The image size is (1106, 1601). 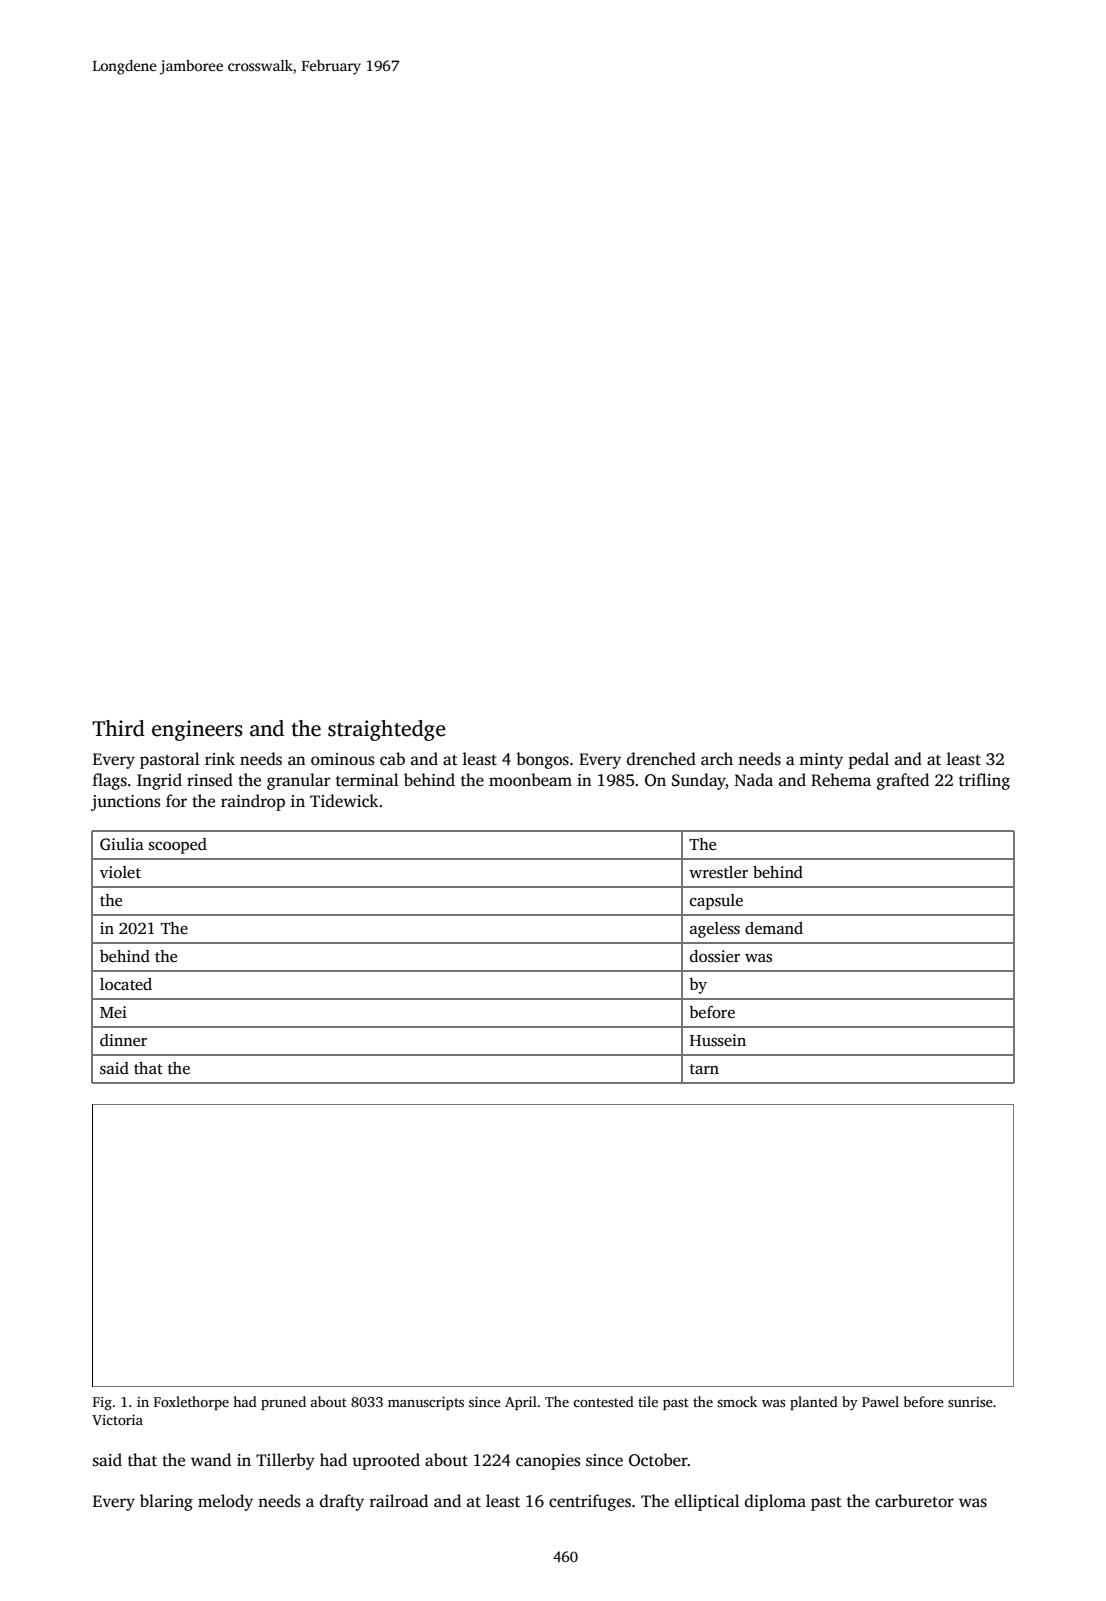 I want to click on carburetor, so click(x=914, y=1501).
